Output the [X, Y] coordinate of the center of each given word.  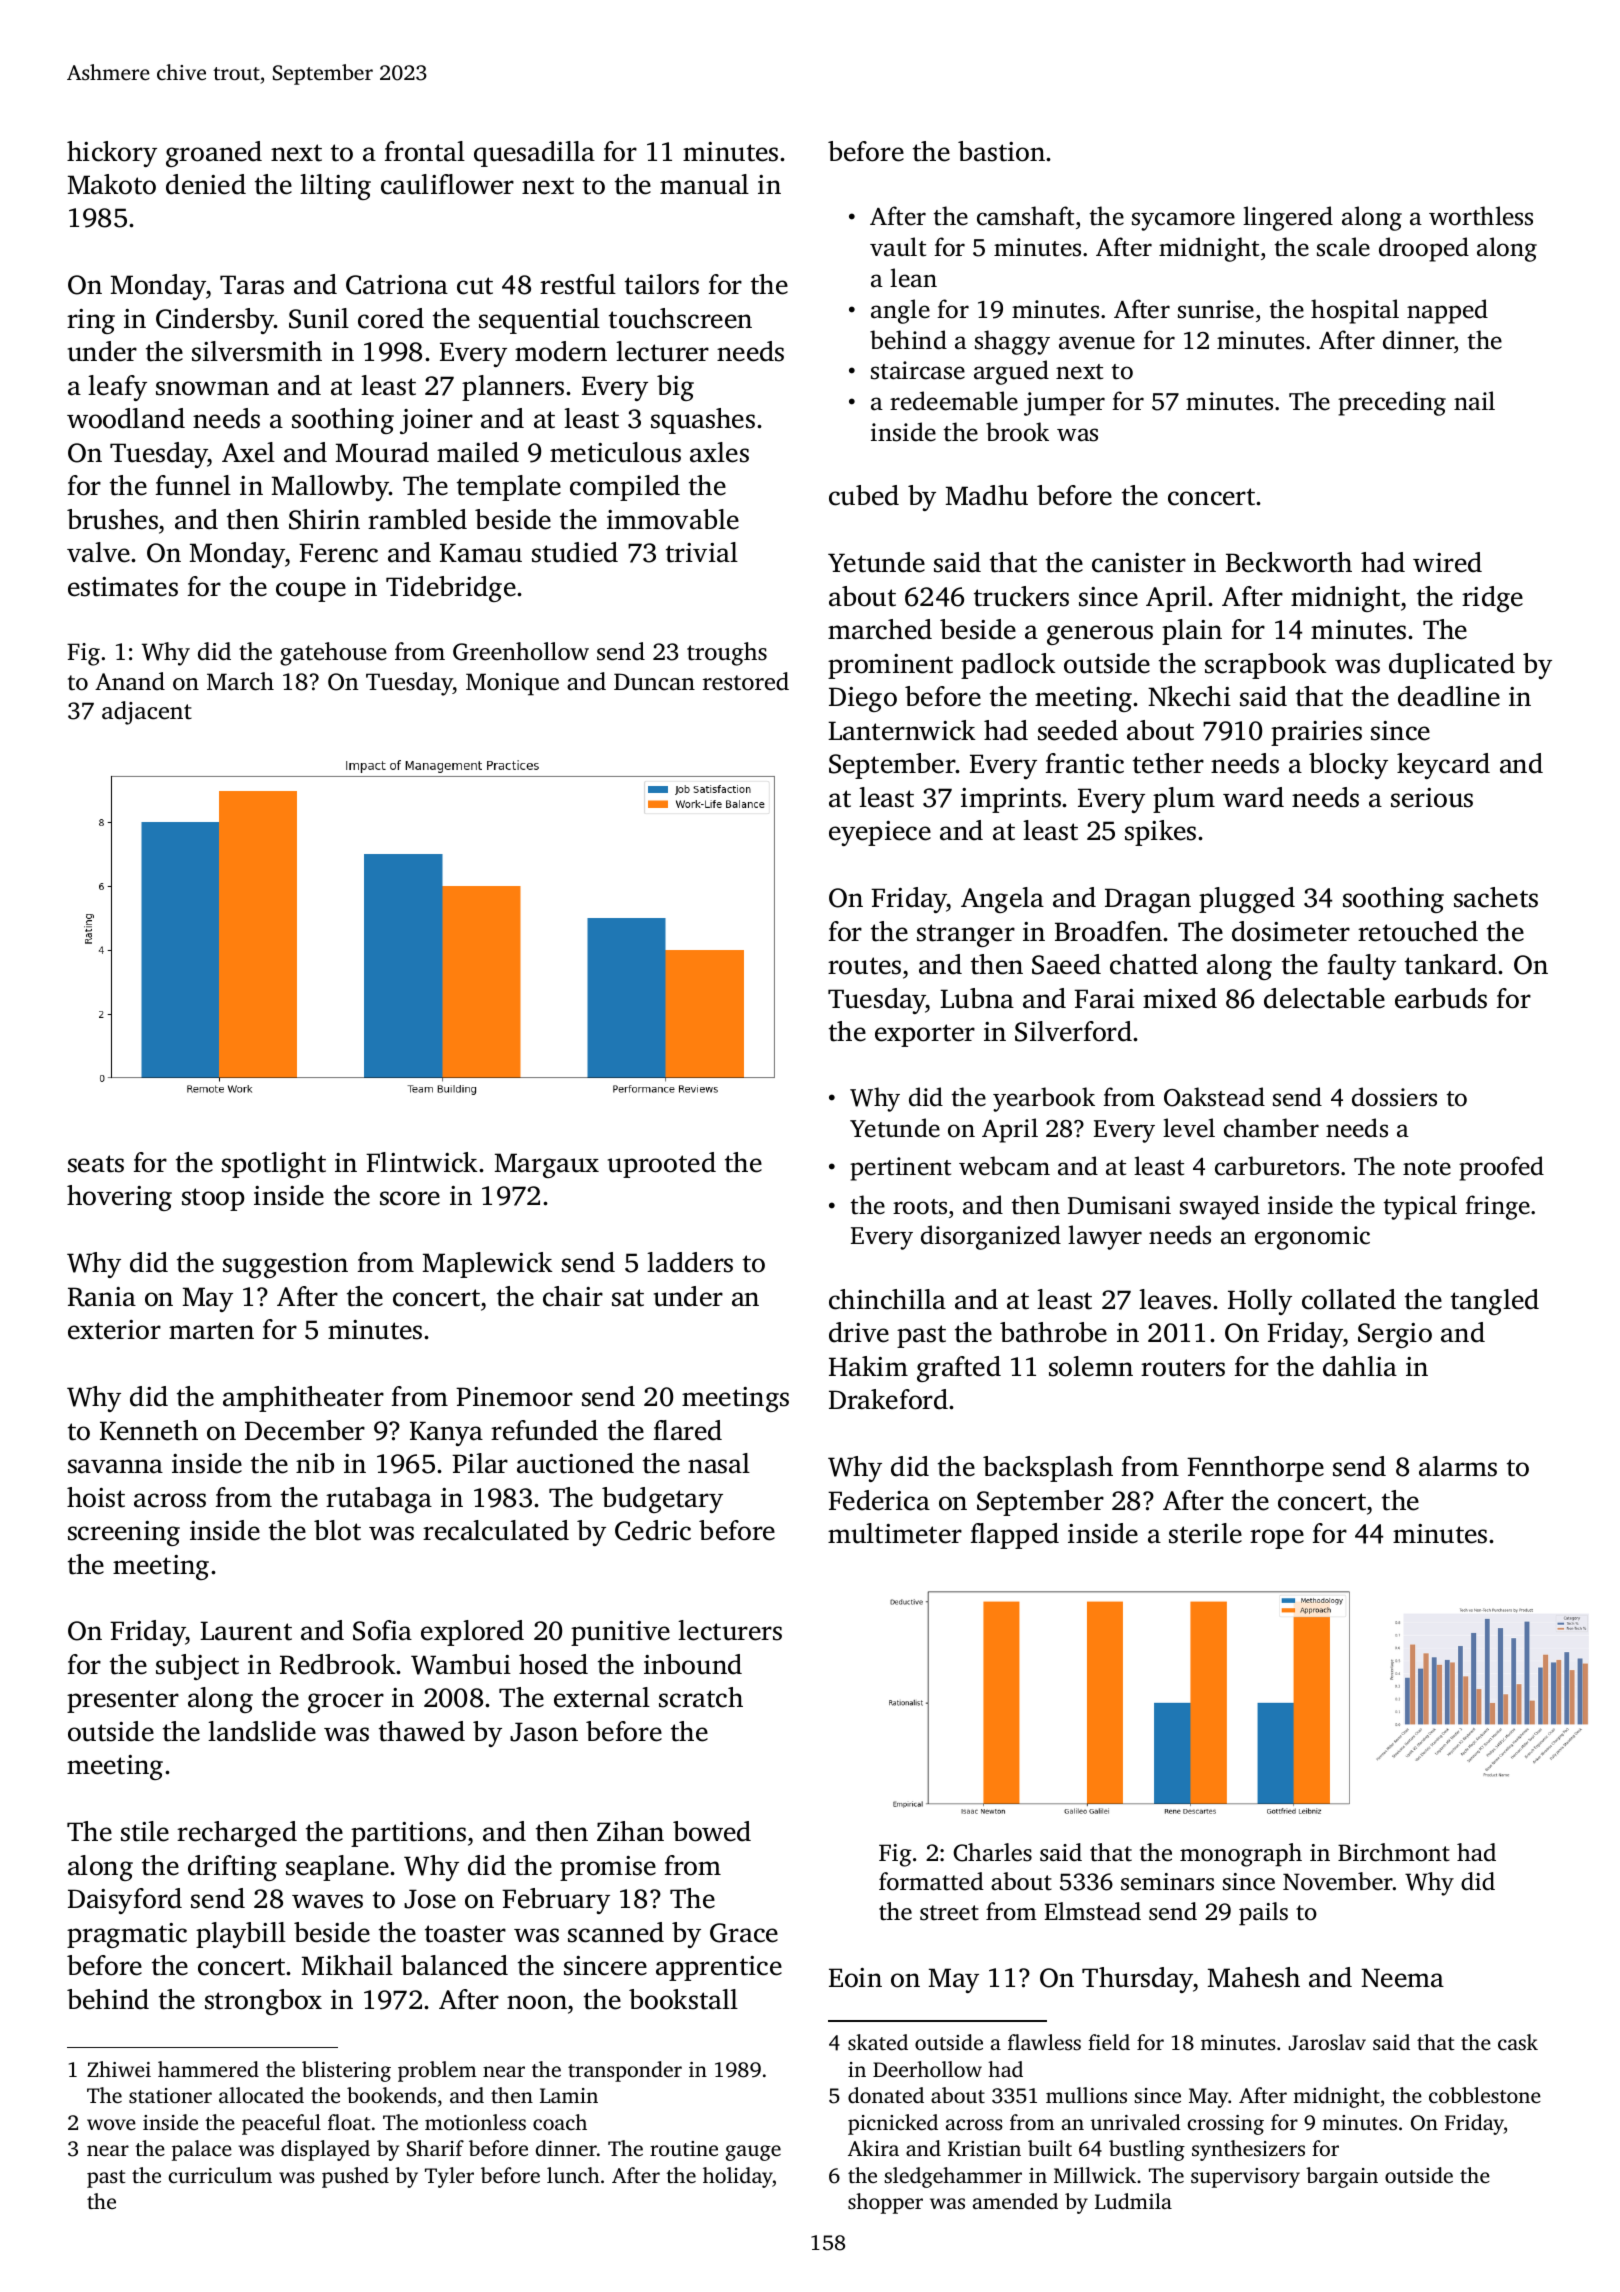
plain [1192, 632]
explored [472, 1633]
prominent [890, 666]
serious [1432, 798]
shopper [885, 2203]
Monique [512, 684]
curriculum [220, 2175]
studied [575, 552]
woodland [126, 418]
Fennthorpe [1255, 1469]
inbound [693, 1664]
